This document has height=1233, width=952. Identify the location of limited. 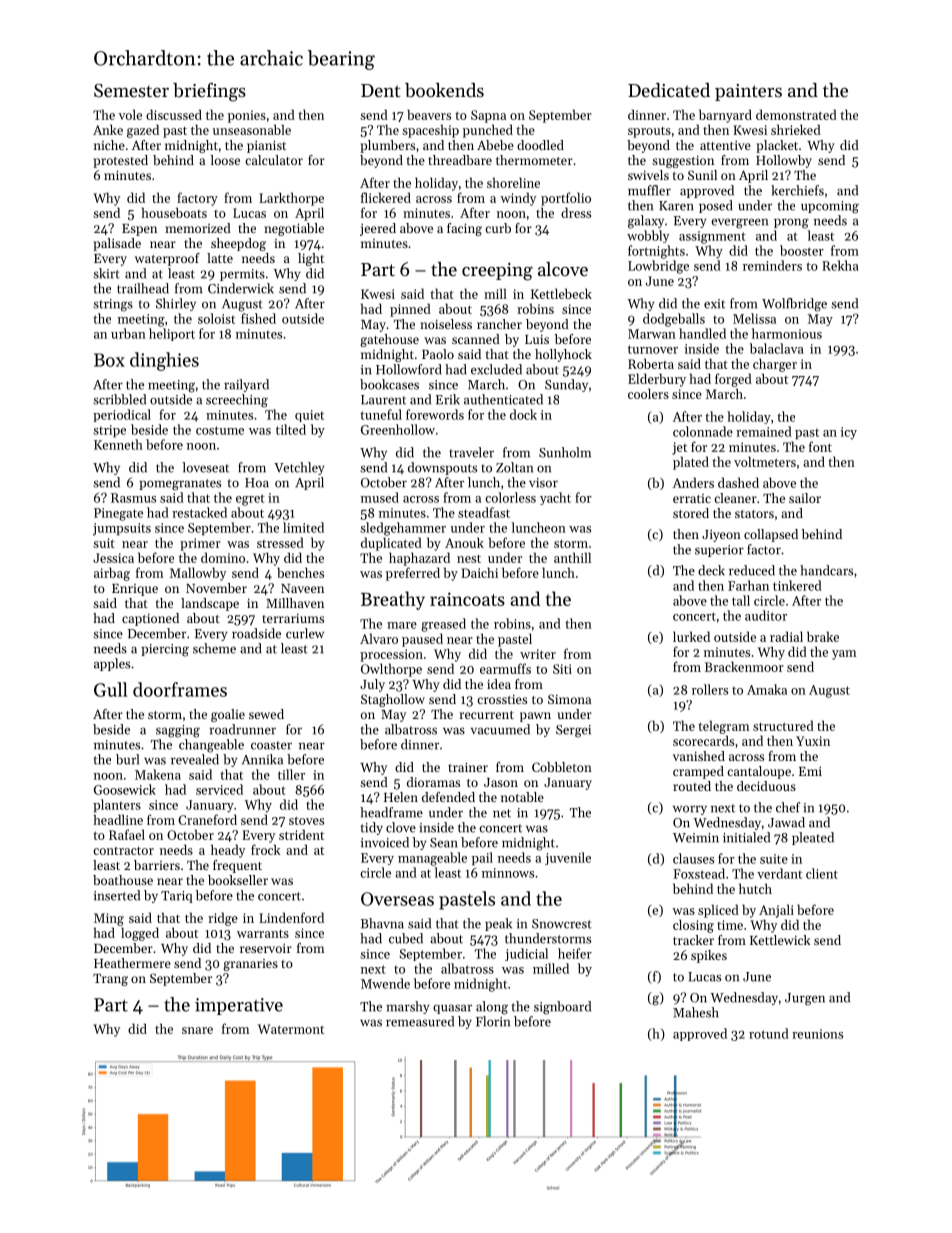
(303, 527).
